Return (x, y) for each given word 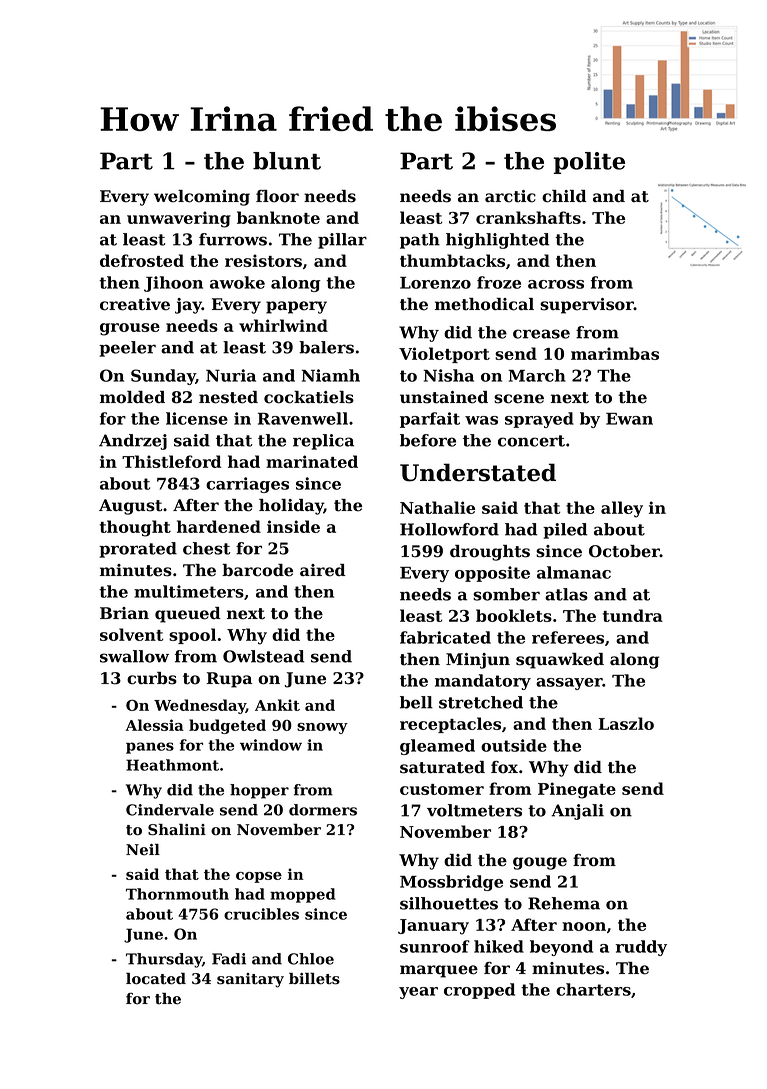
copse (259, 877)
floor (277, 196)
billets (314, 978)
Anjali (577, 812)
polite (589, 163)
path (420, 241)
